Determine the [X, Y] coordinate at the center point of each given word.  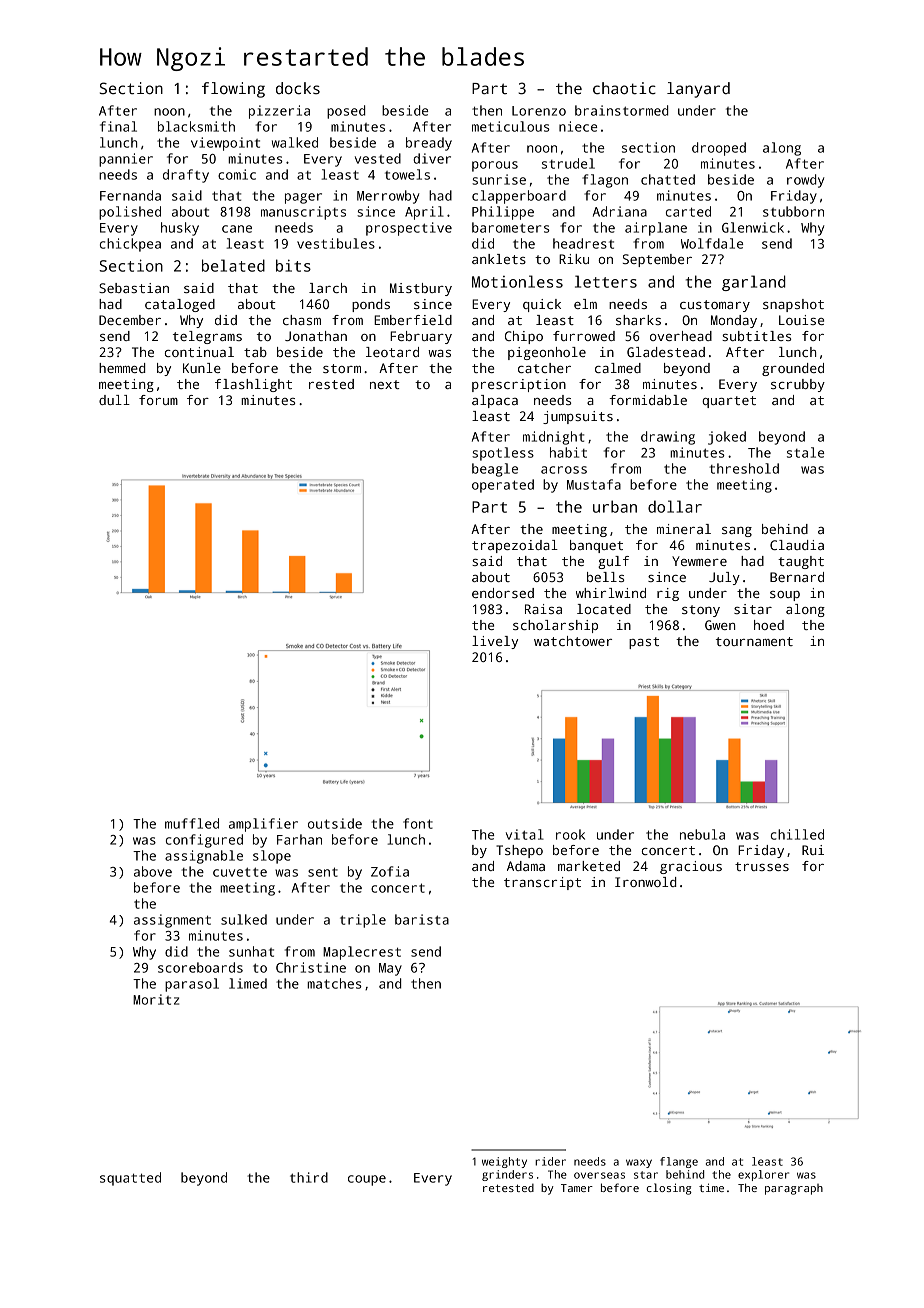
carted [688, 211]
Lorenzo [539, 111]
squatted [130, 1179]
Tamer [577, 1188]
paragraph [794, 1189]
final [118, 126]
